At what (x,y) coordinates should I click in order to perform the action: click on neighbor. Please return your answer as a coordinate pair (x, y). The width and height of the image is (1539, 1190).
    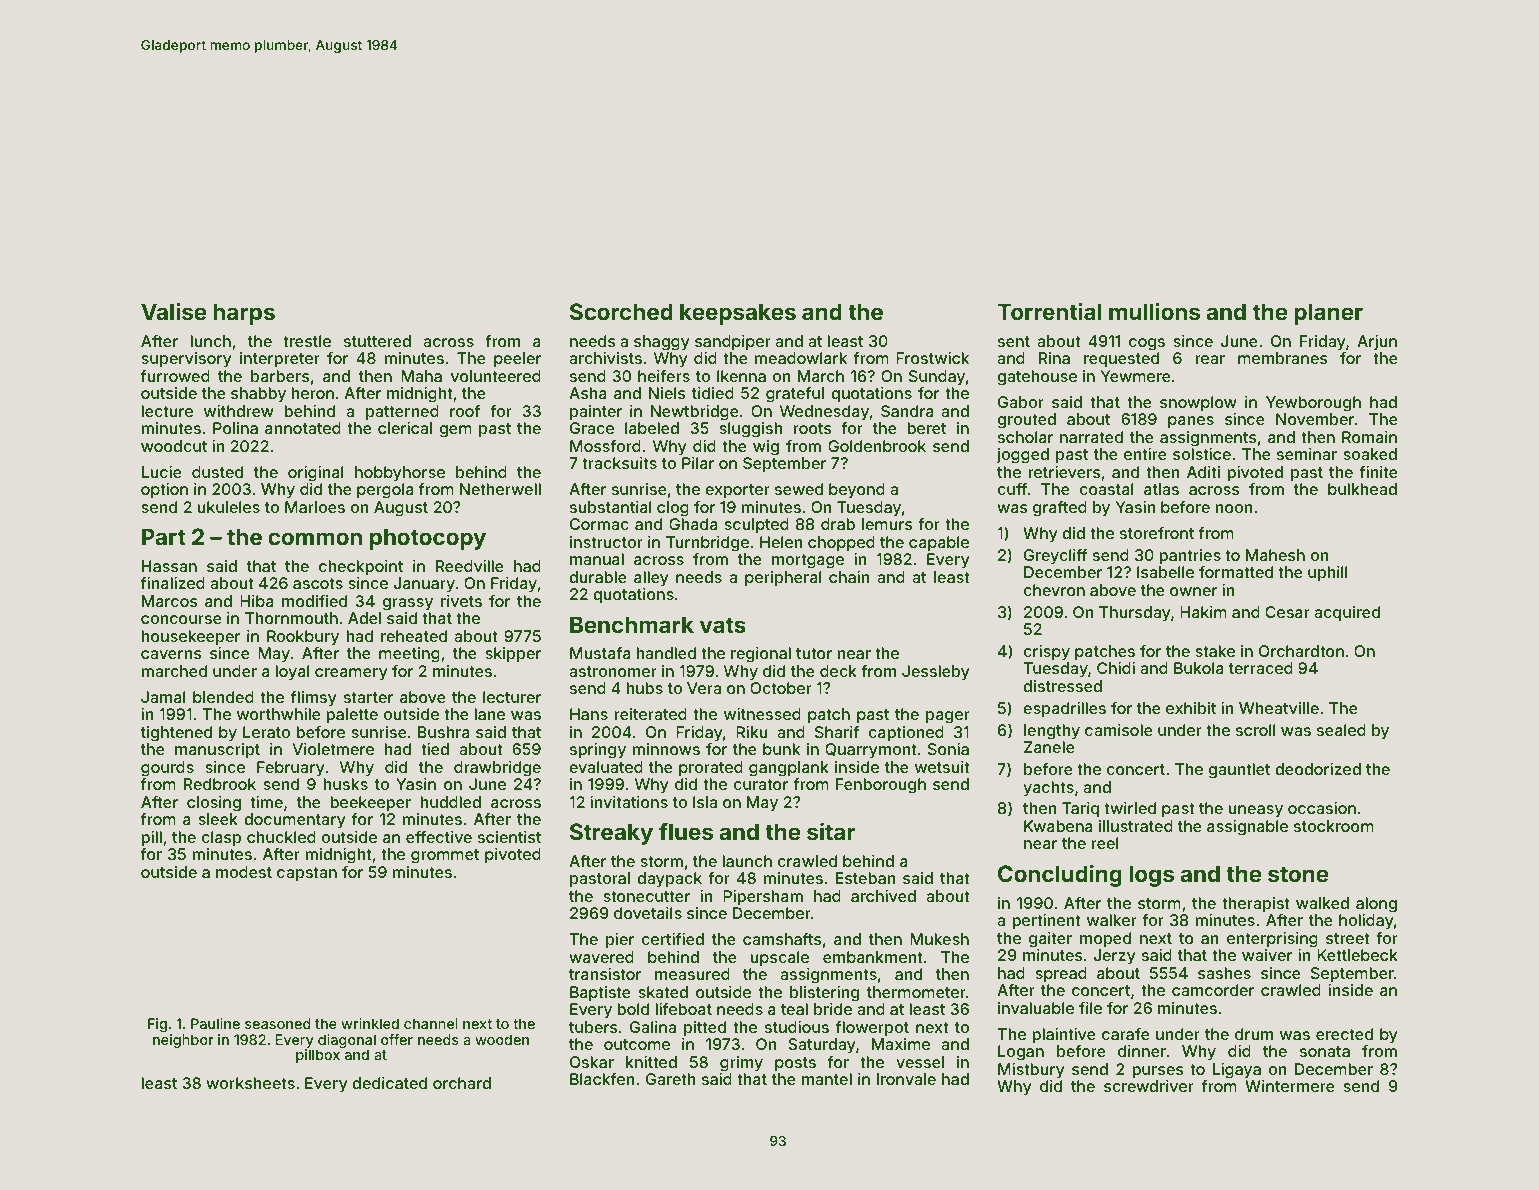
    Looking at the image, I should click on (183, 1041).
